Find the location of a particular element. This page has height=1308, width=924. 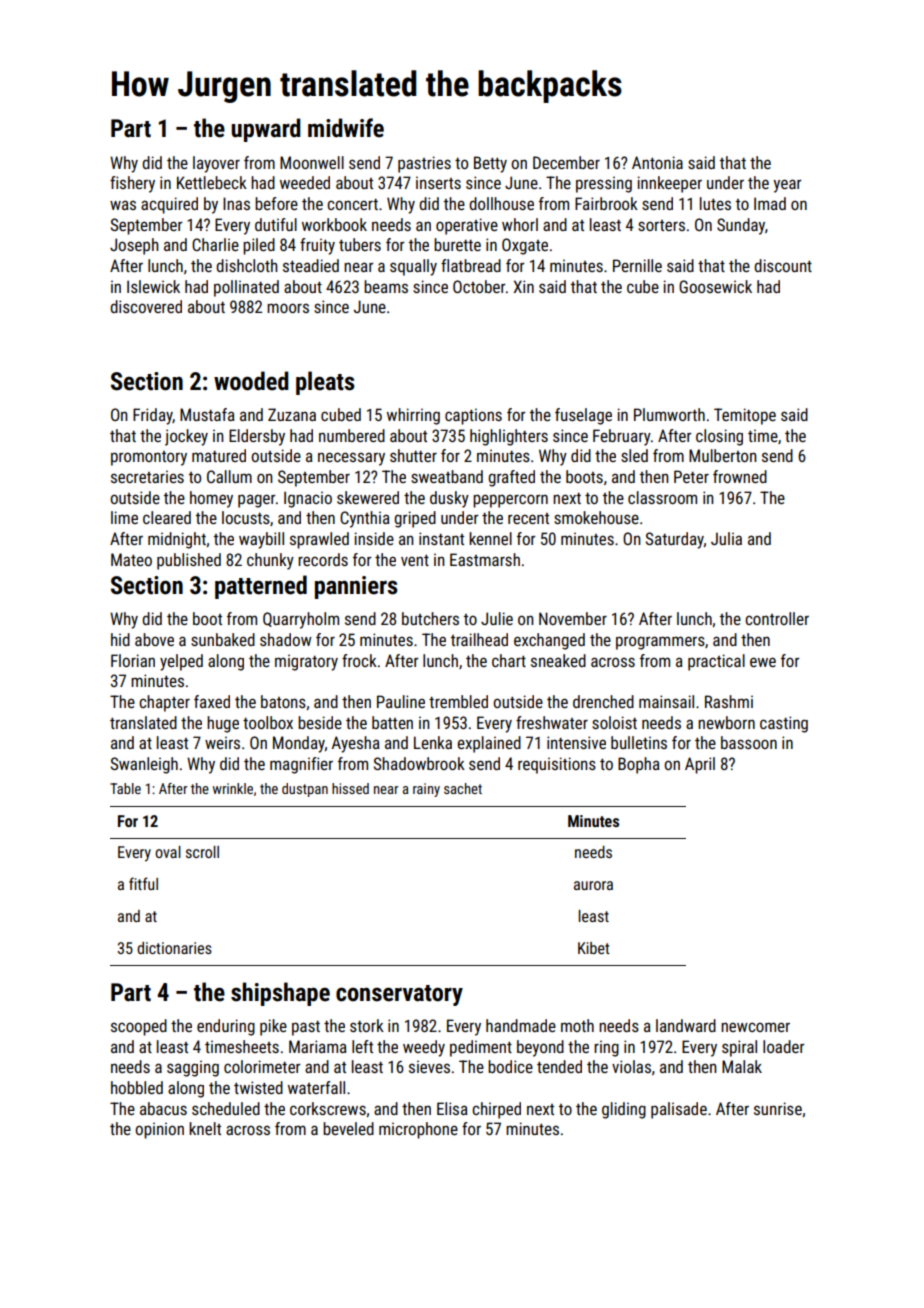

pollinated is located at coordinates (246, 288).
